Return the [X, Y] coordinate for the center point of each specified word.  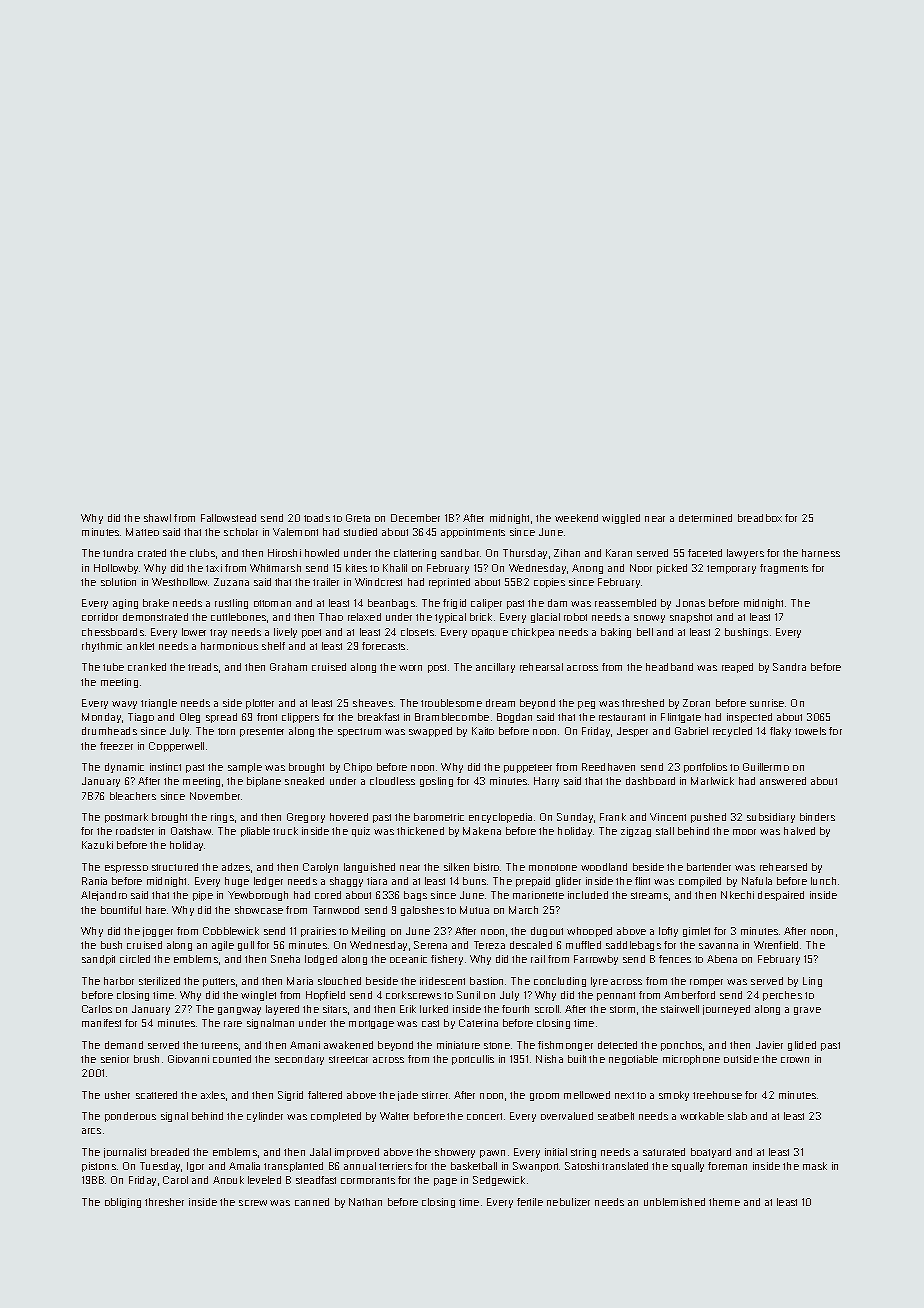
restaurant [622, 717]
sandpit [98, 960]
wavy [124, 705]
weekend [576, 518]
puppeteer [528, 768]
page [445, 1182]
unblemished [674, 1202]
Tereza [489, 945]
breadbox [760, 518]
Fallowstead [228, 518]
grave [807, 1011]
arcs [91, 1131]
